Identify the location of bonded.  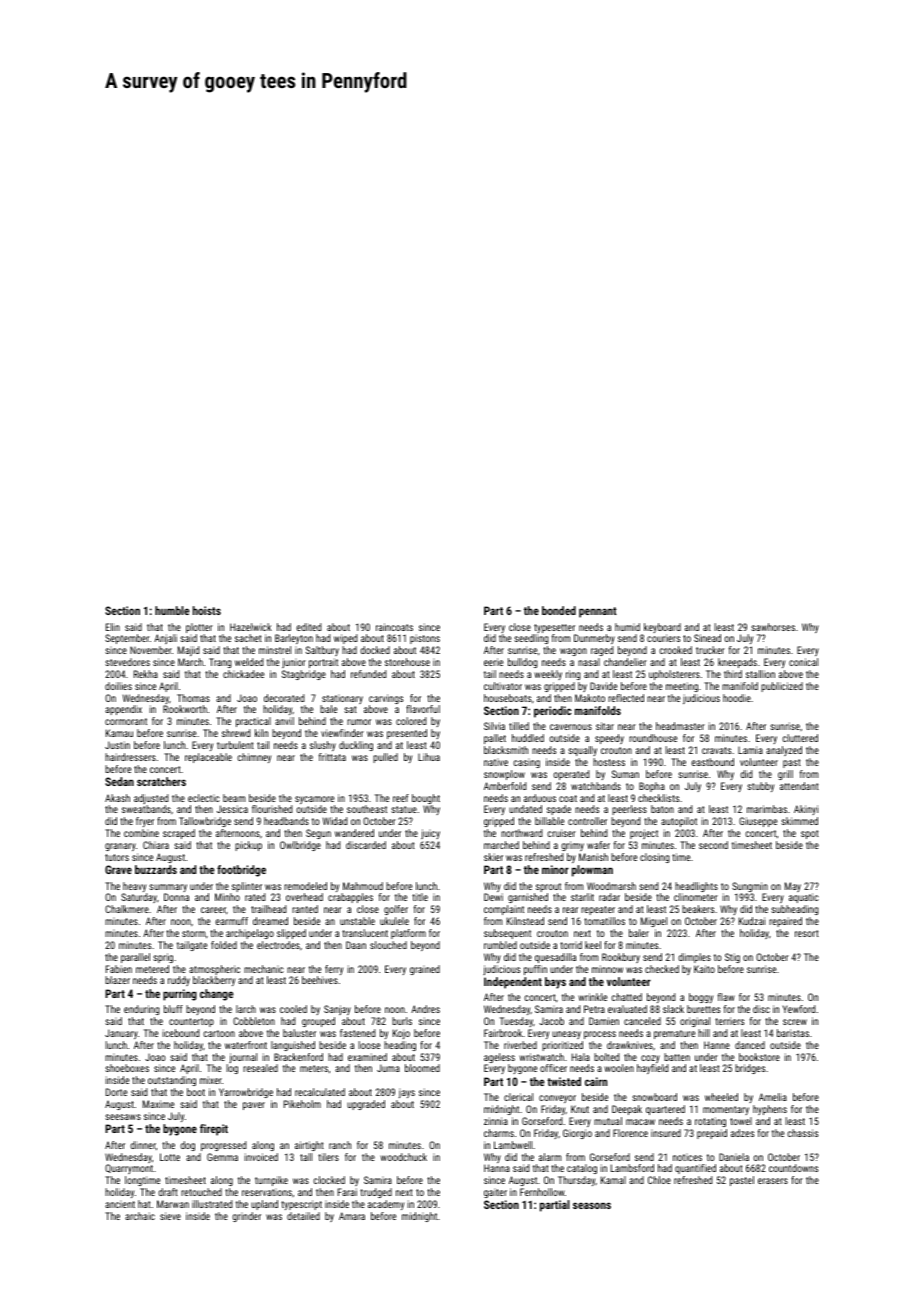
(559, 610).
